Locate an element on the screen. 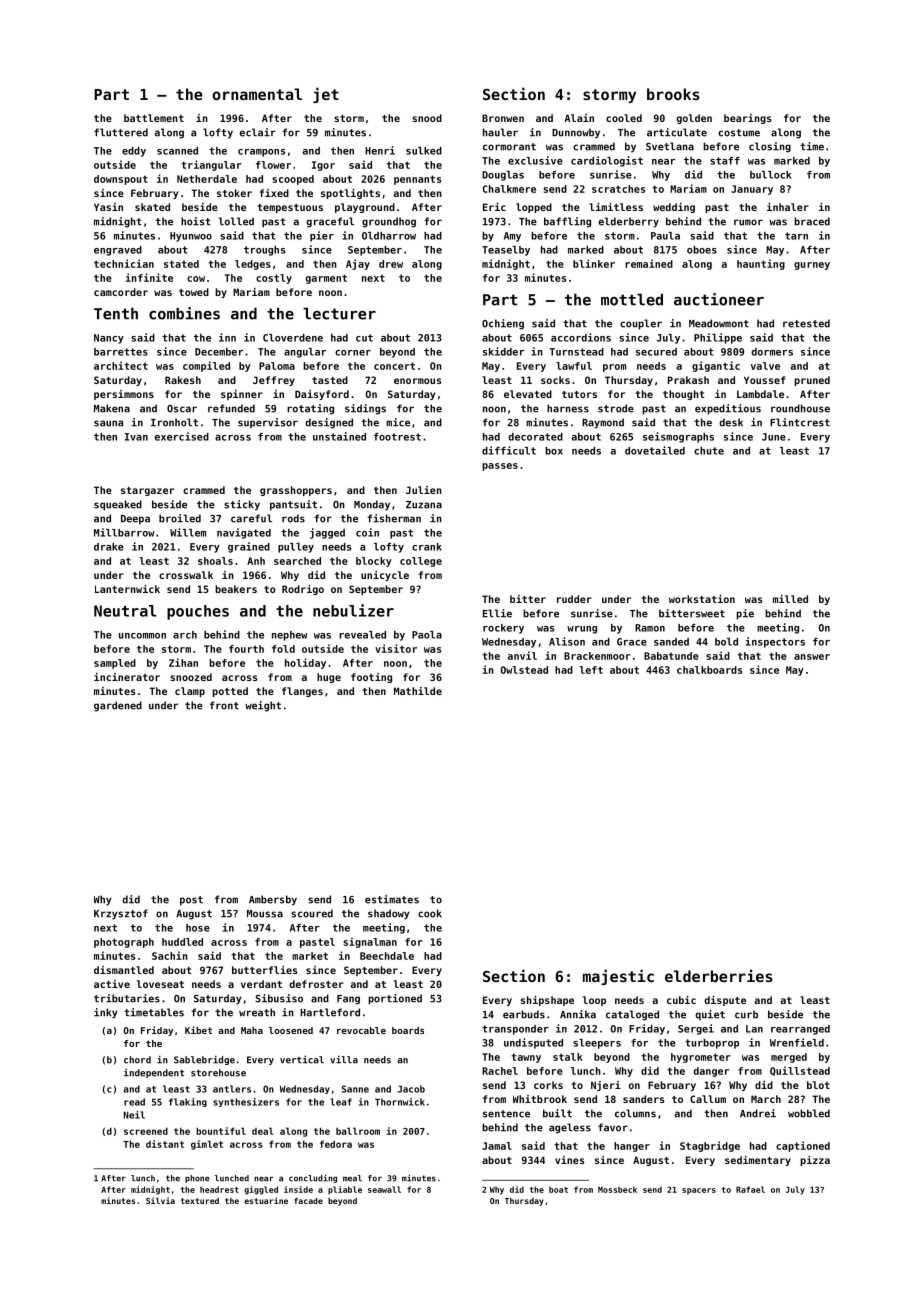 This screenshot has width=924, height=1308. eddy is located at coordinates (134, 152).
